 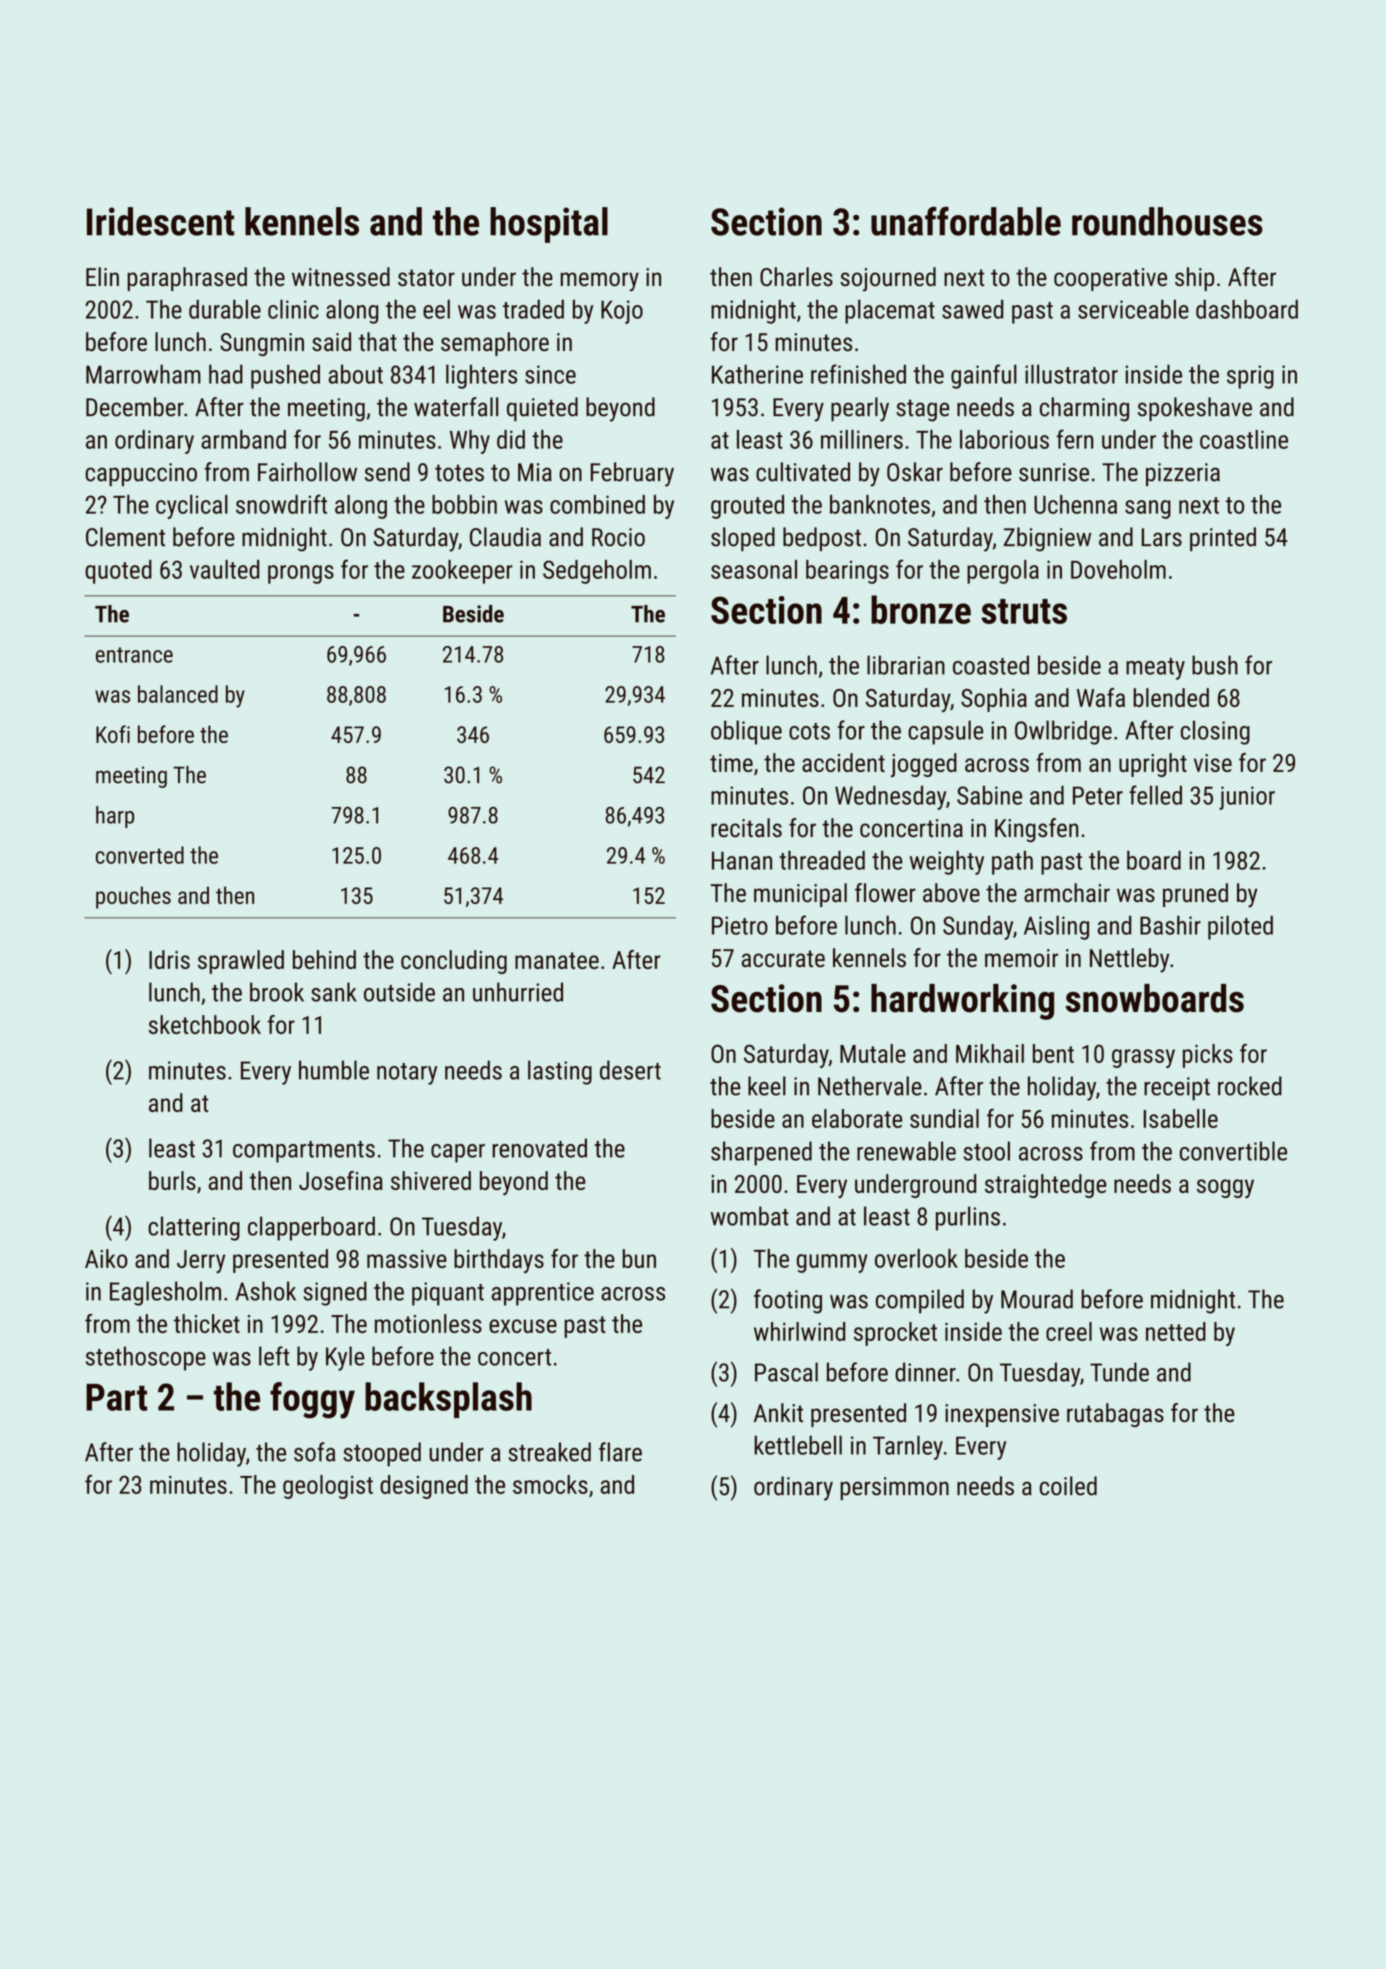 I want to click on persimmon, so click(x=894, y=1488).
